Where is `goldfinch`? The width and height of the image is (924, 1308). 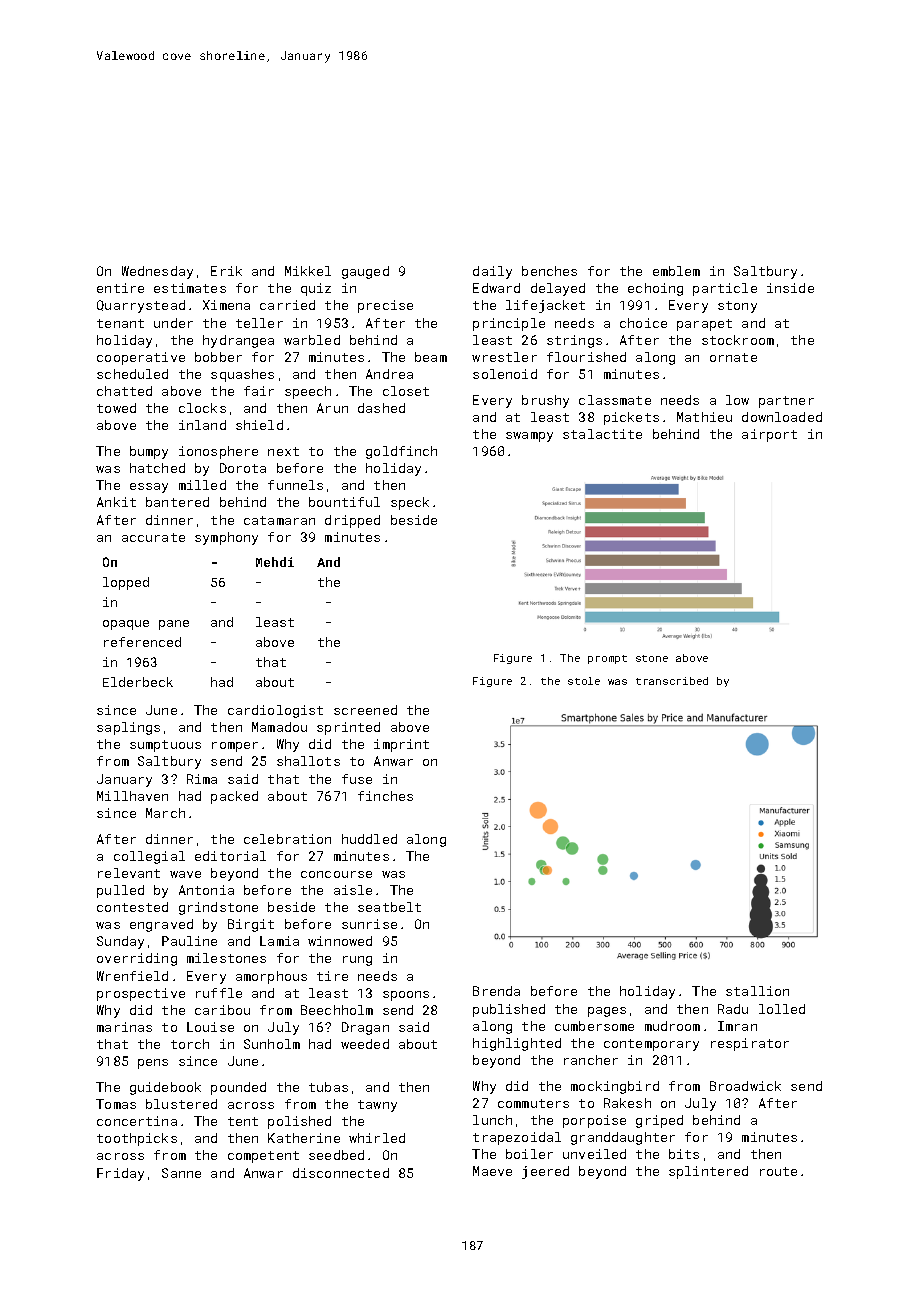
goldfinch is located at coordinates (401, 452).
